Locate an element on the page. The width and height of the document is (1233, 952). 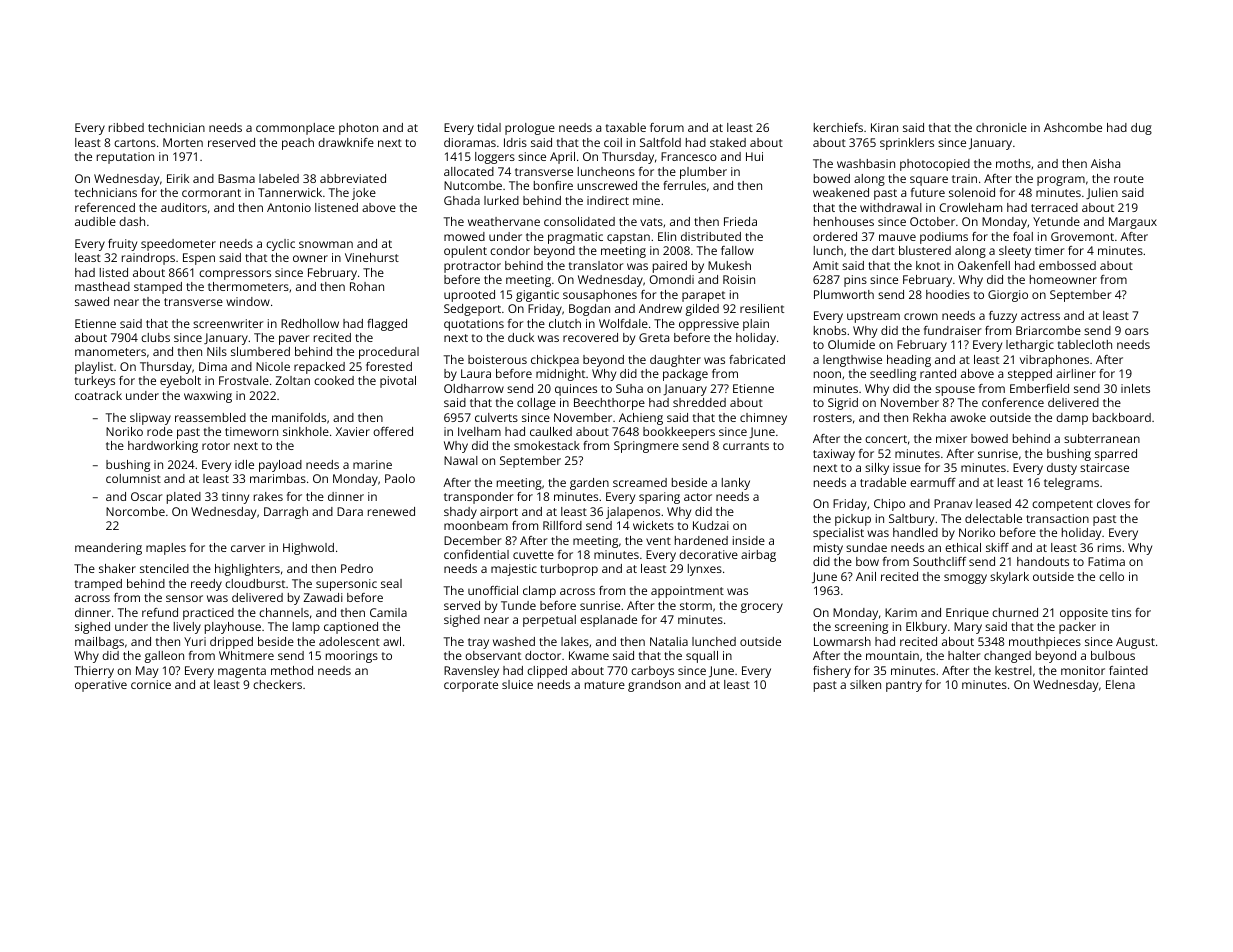
labeled is located at coordinates (279, 178).
